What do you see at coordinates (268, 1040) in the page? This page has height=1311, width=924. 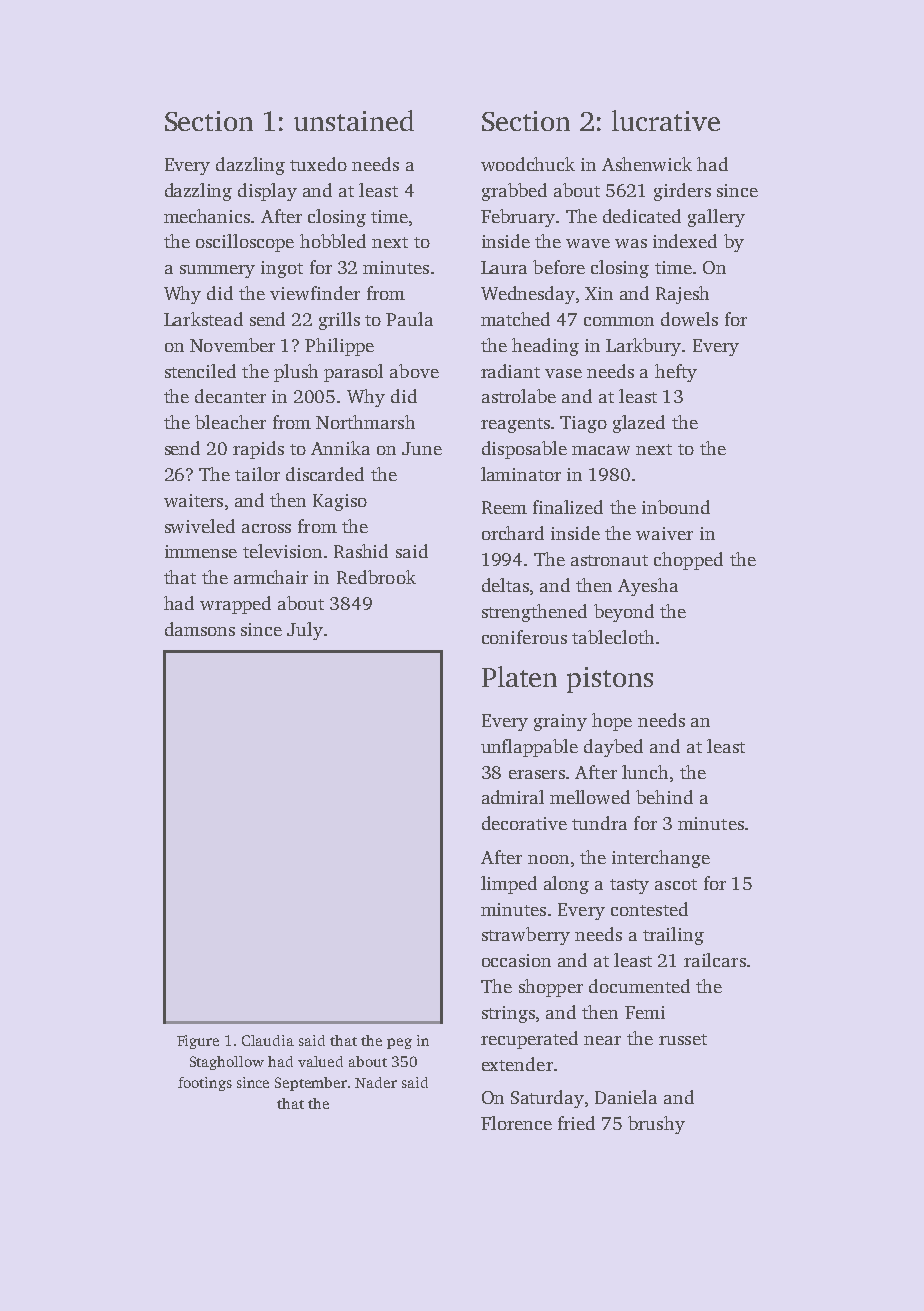 I see `Claudia` at bounding box center [268, 1040].
